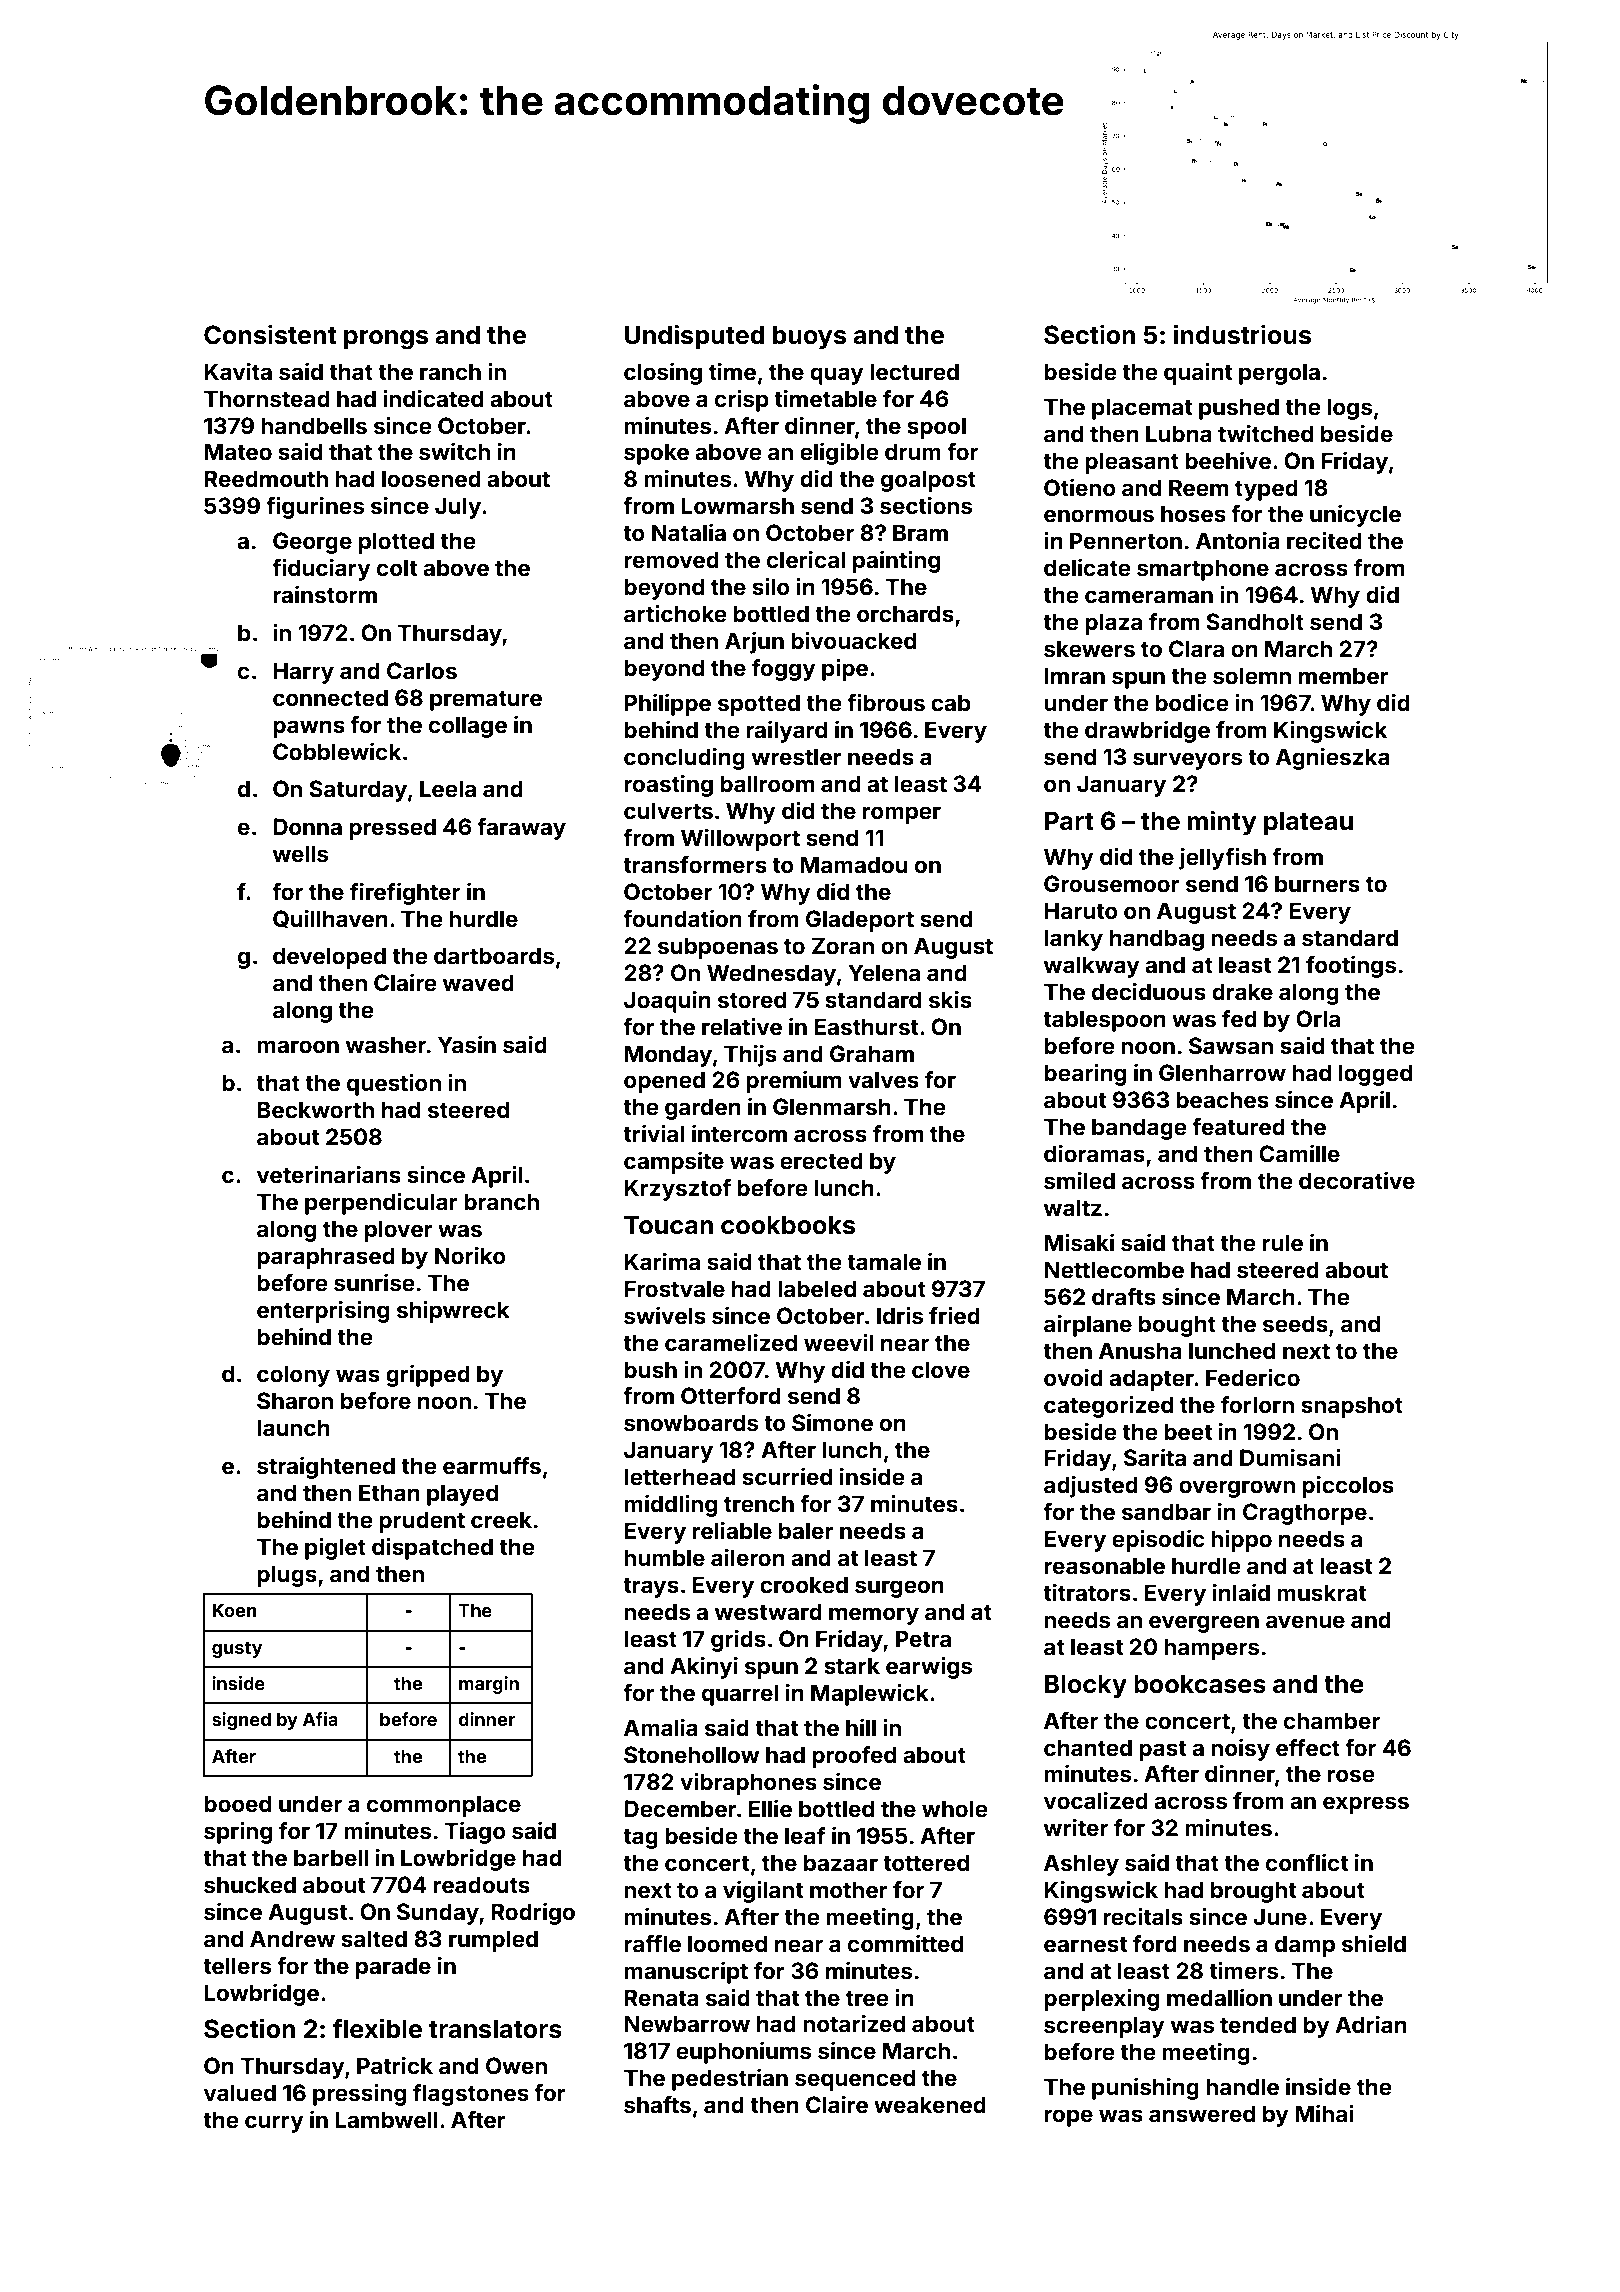 This image has width=1620, height=2292. What do you see at coordinates (315, 508) in the image?
I see `figurines` at bounding box center [315, 508].
